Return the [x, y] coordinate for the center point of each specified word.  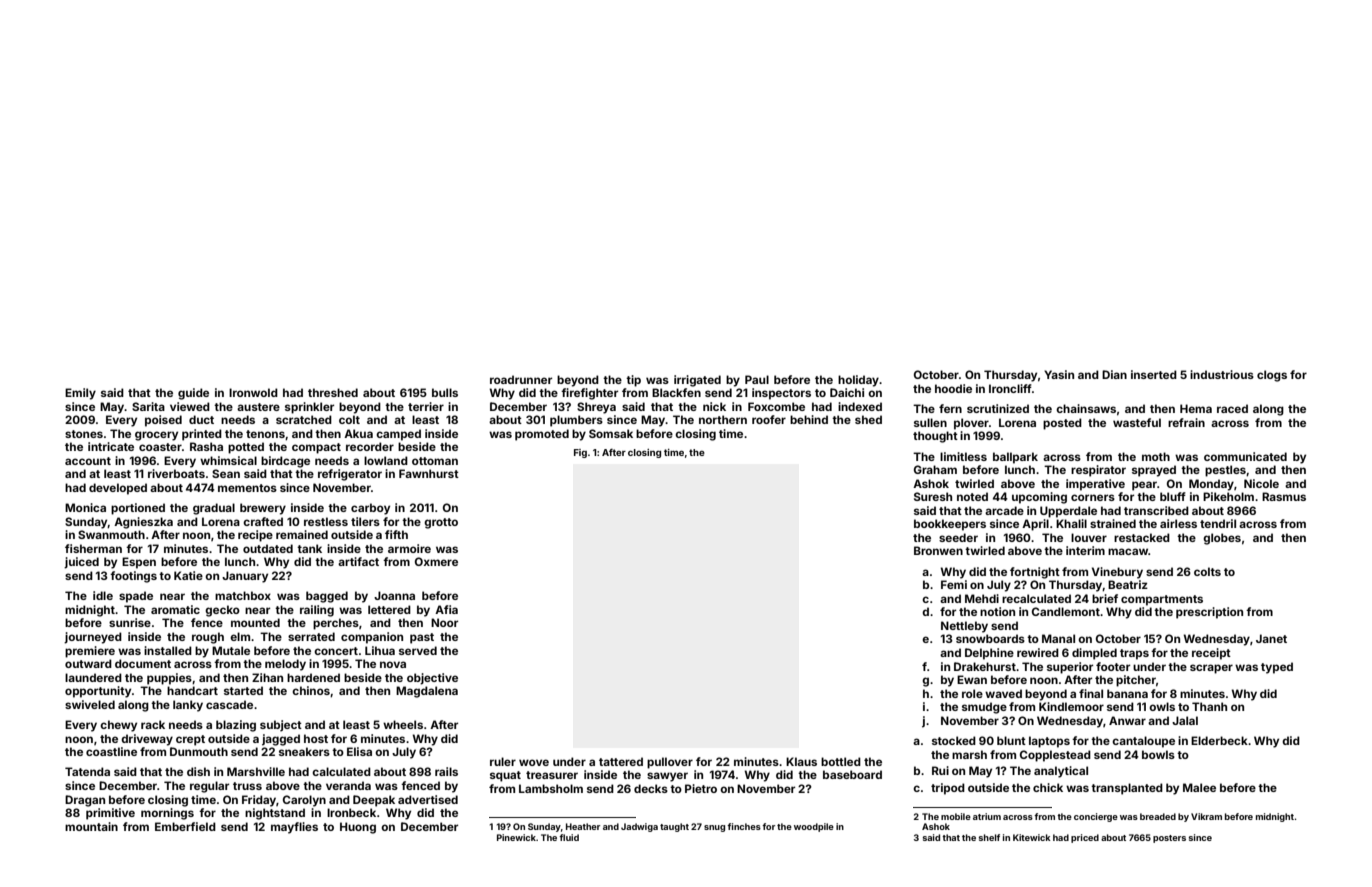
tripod [948, 789]
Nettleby [964, 627]
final [1091, 693]
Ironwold [253, 392]
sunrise [130, 622]
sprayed [1154, 471]
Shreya [596, 408]
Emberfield [185, 826]
